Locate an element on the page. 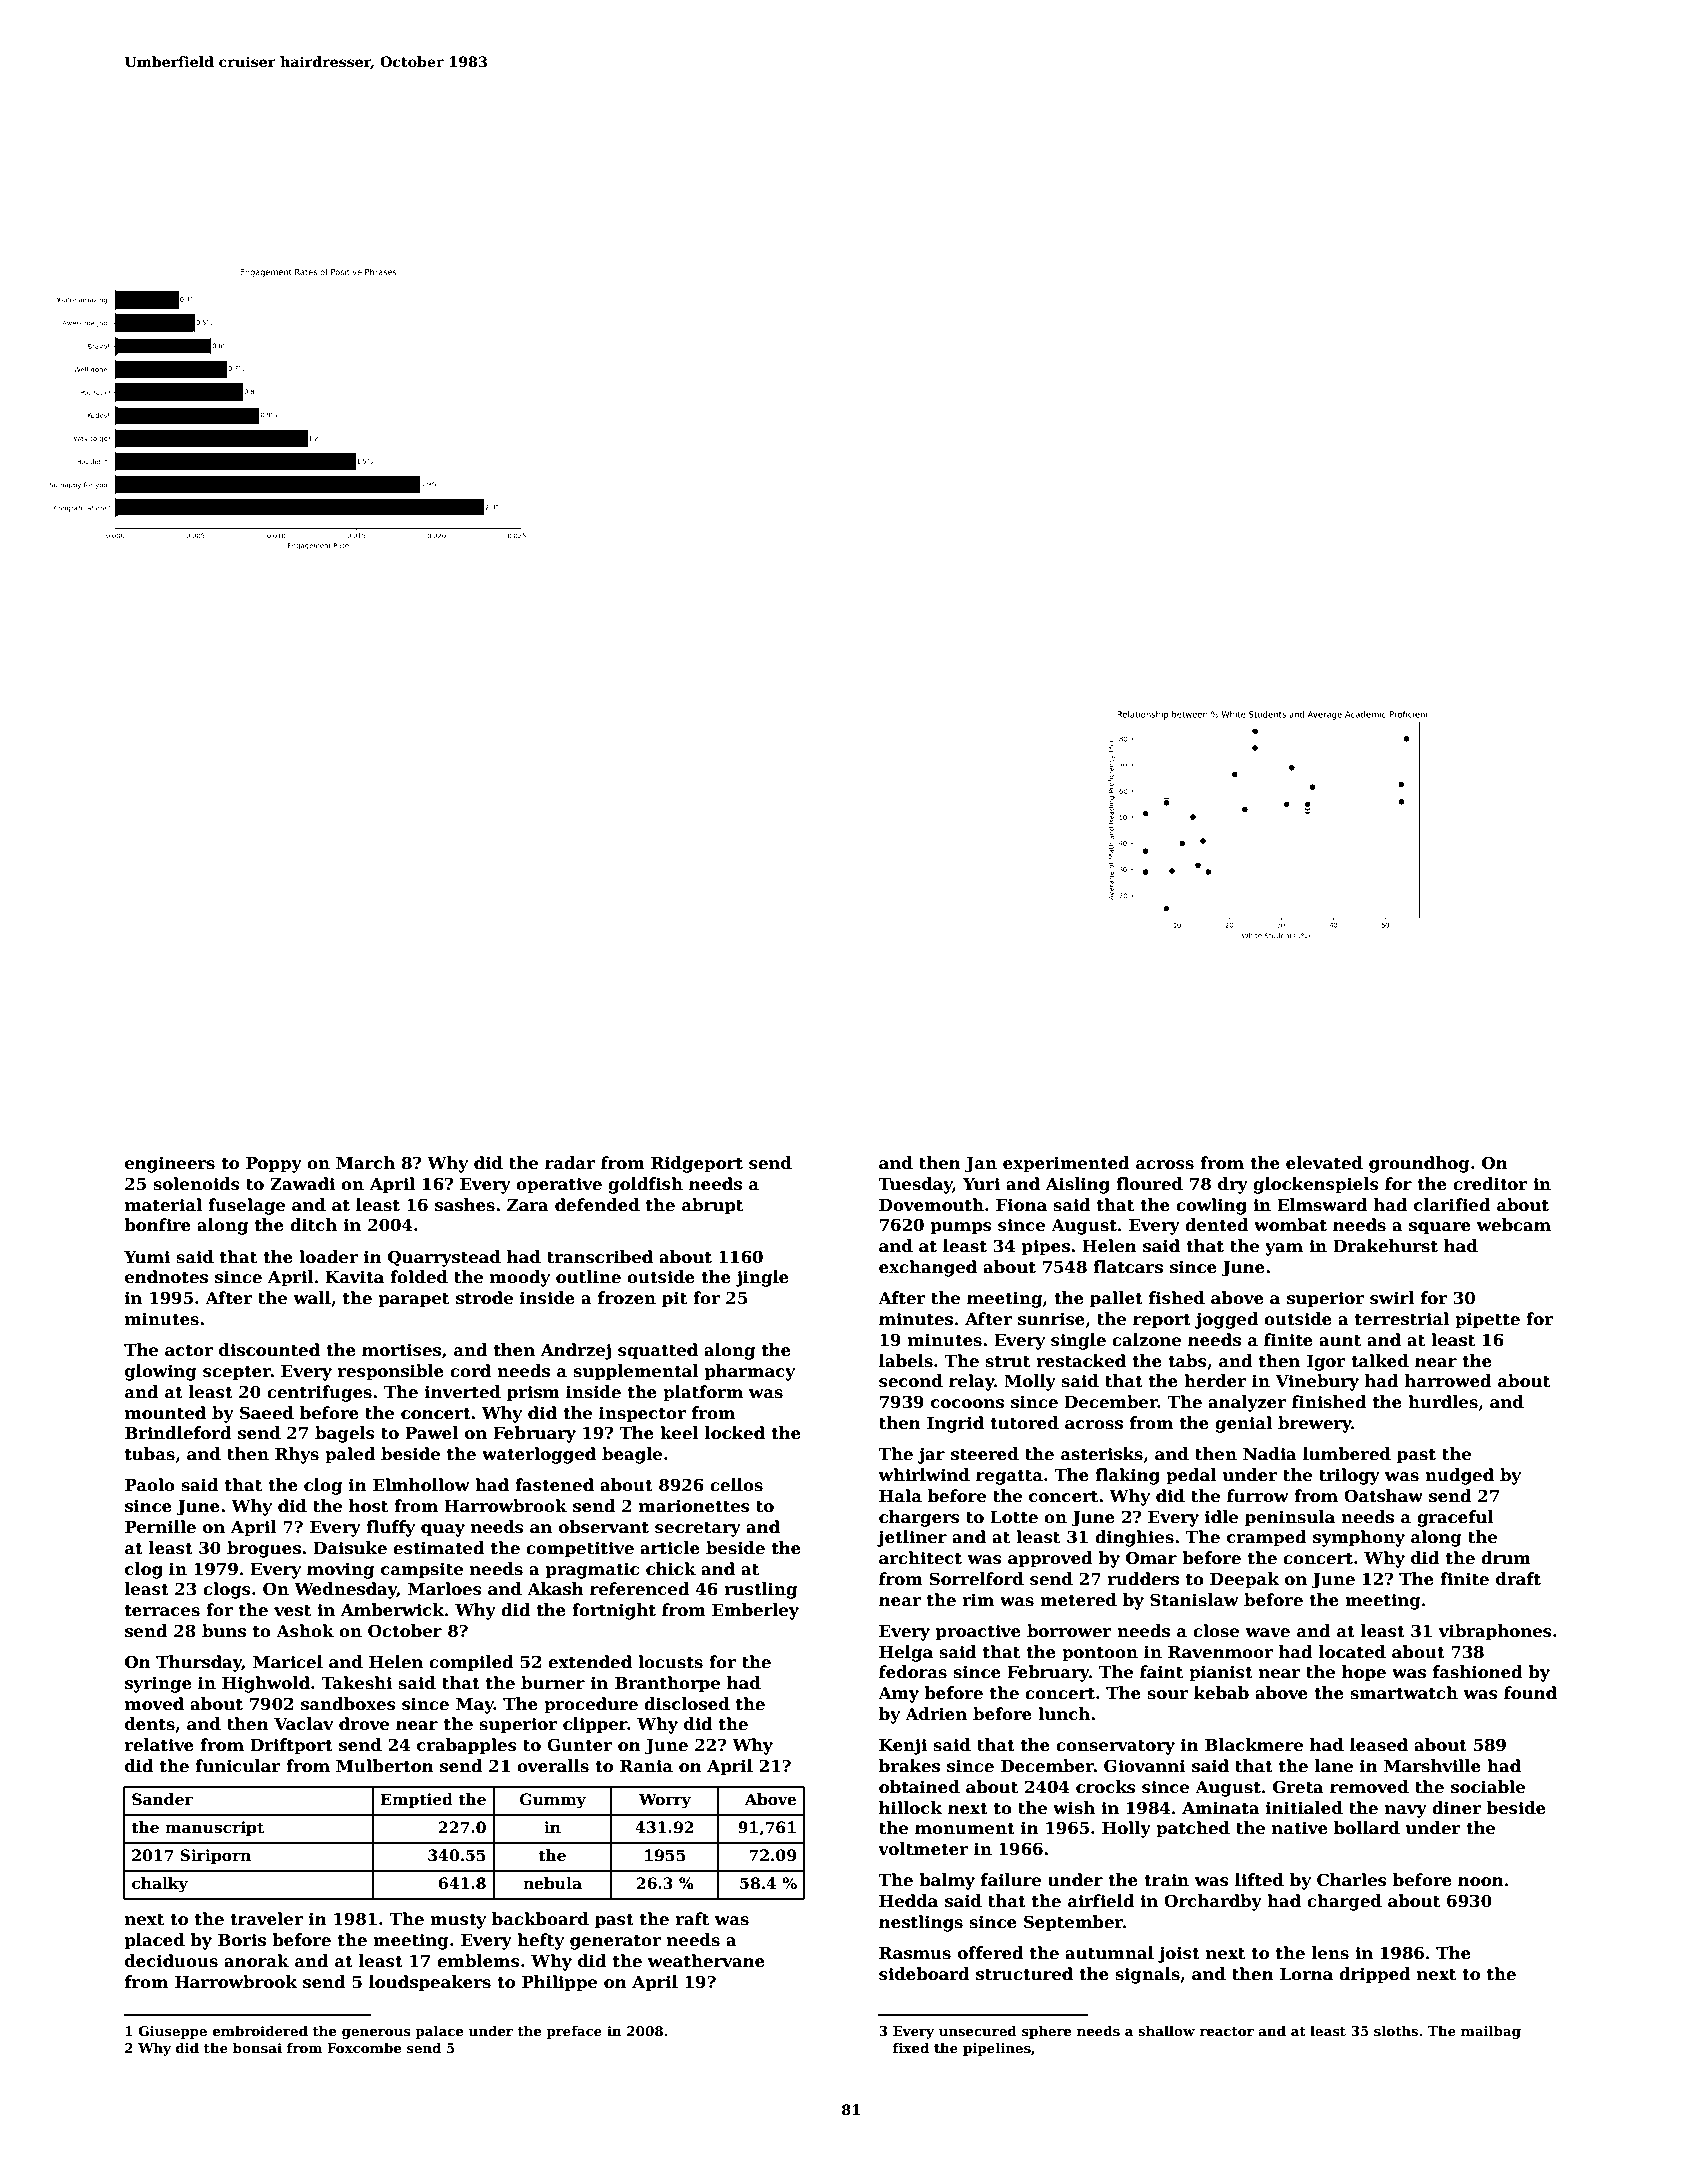 This image has width=1683, height=2178. chick is located at coordinates (671, 1569).
